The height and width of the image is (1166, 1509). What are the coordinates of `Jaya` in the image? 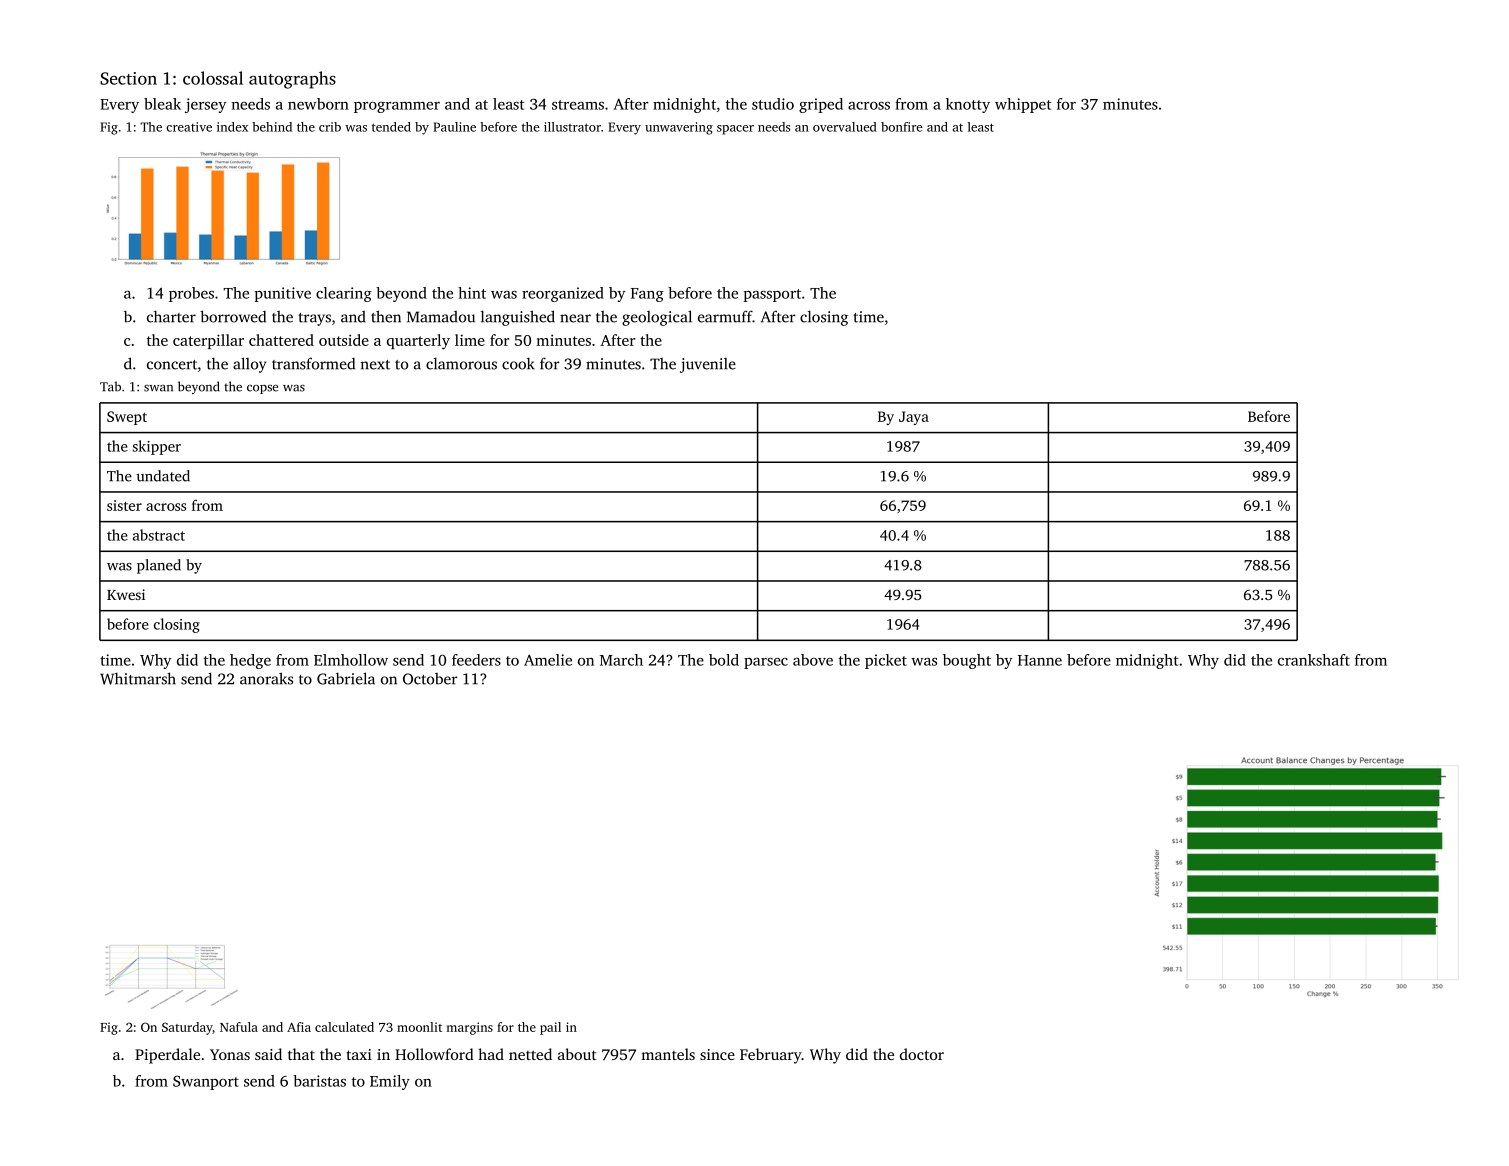 It's located at (914, 418).
